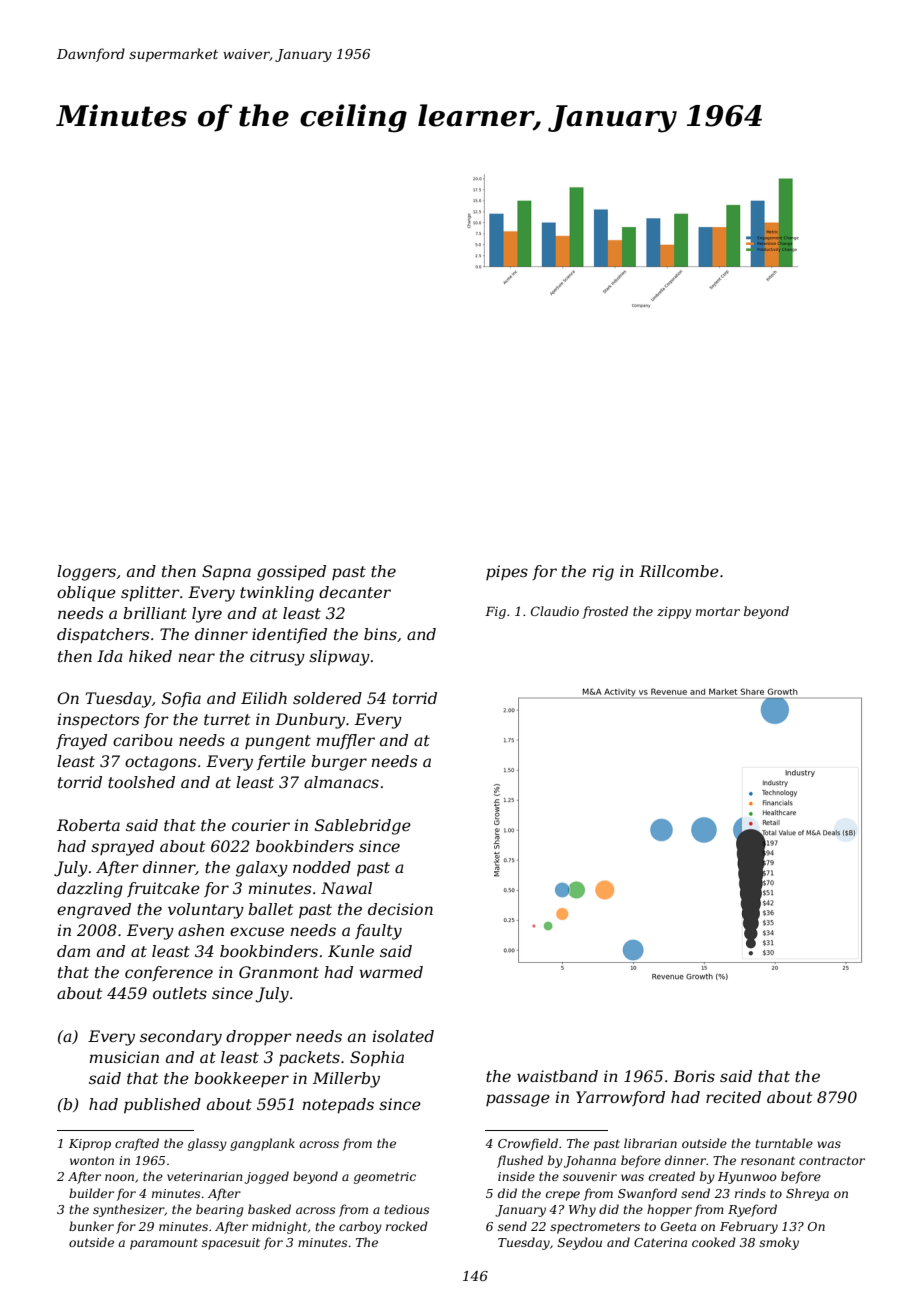 The height and width of the image is (1314, 924). Describe the element at coordinates (231, 1244) in the image. I see `spacesuit` at that location.
